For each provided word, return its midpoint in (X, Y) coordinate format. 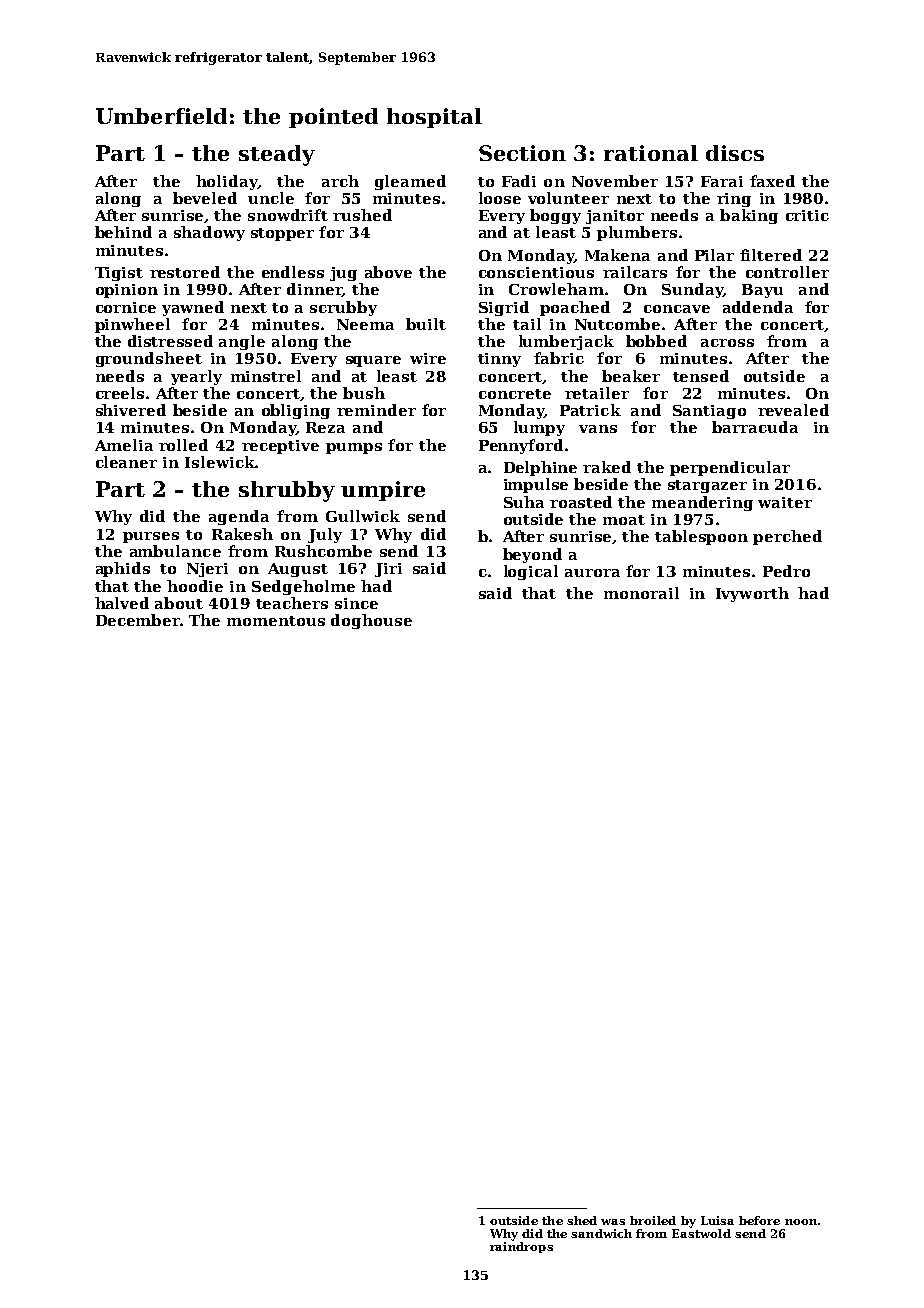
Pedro (786, 571)
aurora (592, 573)
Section (522, 153)
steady (277, 155)
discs (735, 153)
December (138, 620)
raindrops (521, 1247)
